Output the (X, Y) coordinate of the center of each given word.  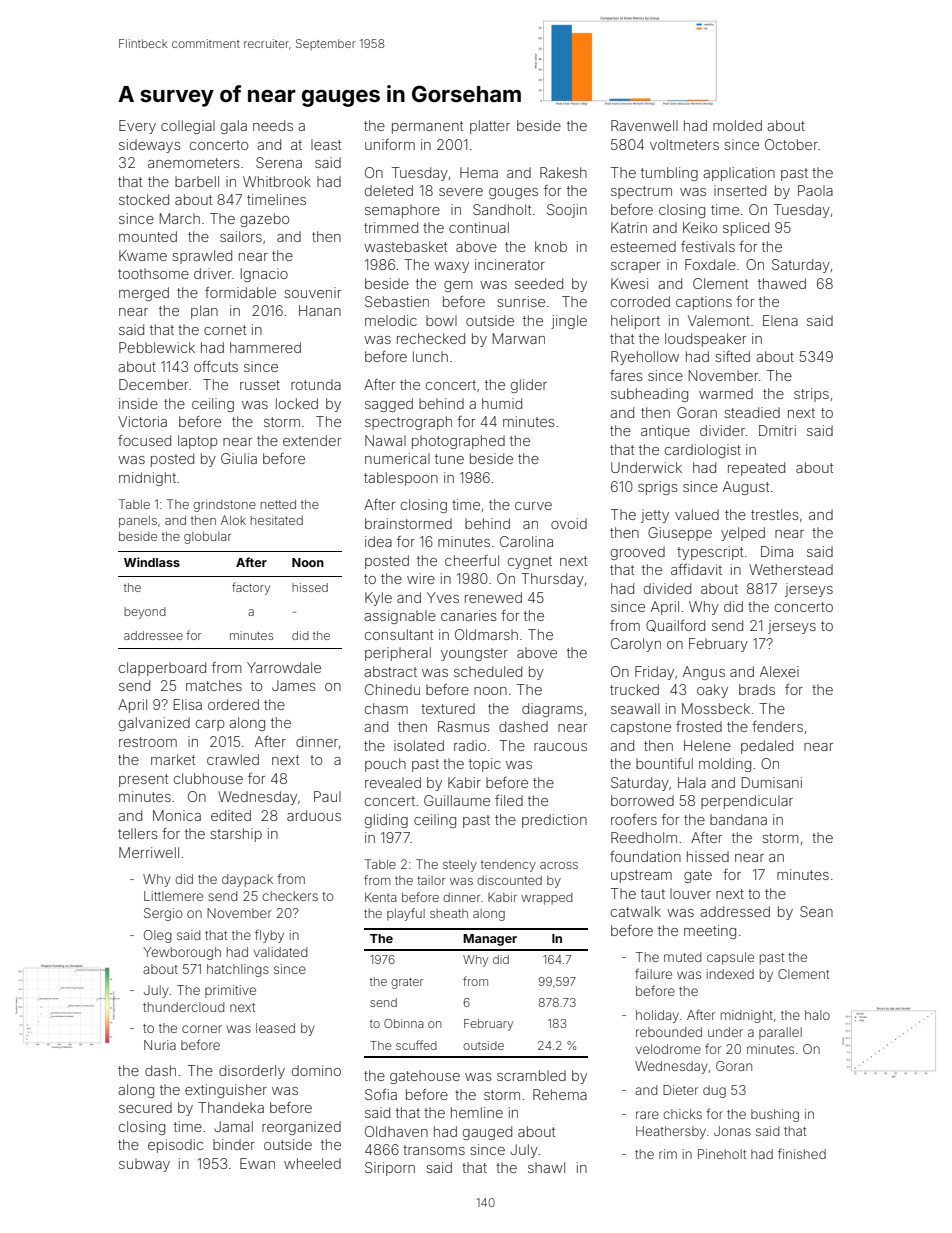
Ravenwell (644, 125)
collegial (188, 127)
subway (144, 1165)
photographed (458, 442)
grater (407, 983)
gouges (513, 193)
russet (260, 385)
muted (682, 957)
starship (236, 835)
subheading (649, 395)
